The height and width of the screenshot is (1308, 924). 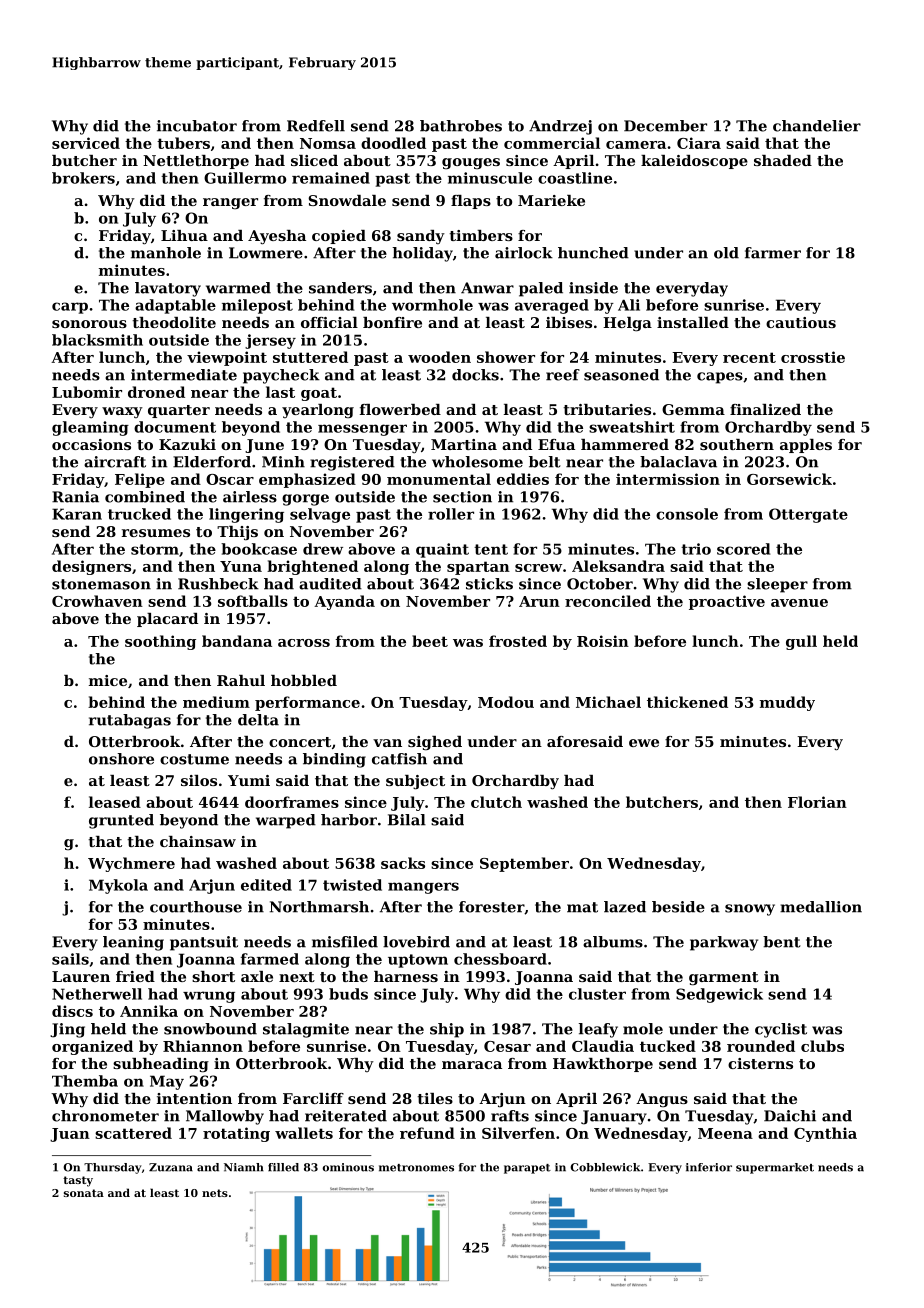 I want to click on coastline, so click(x=575, y=178).
